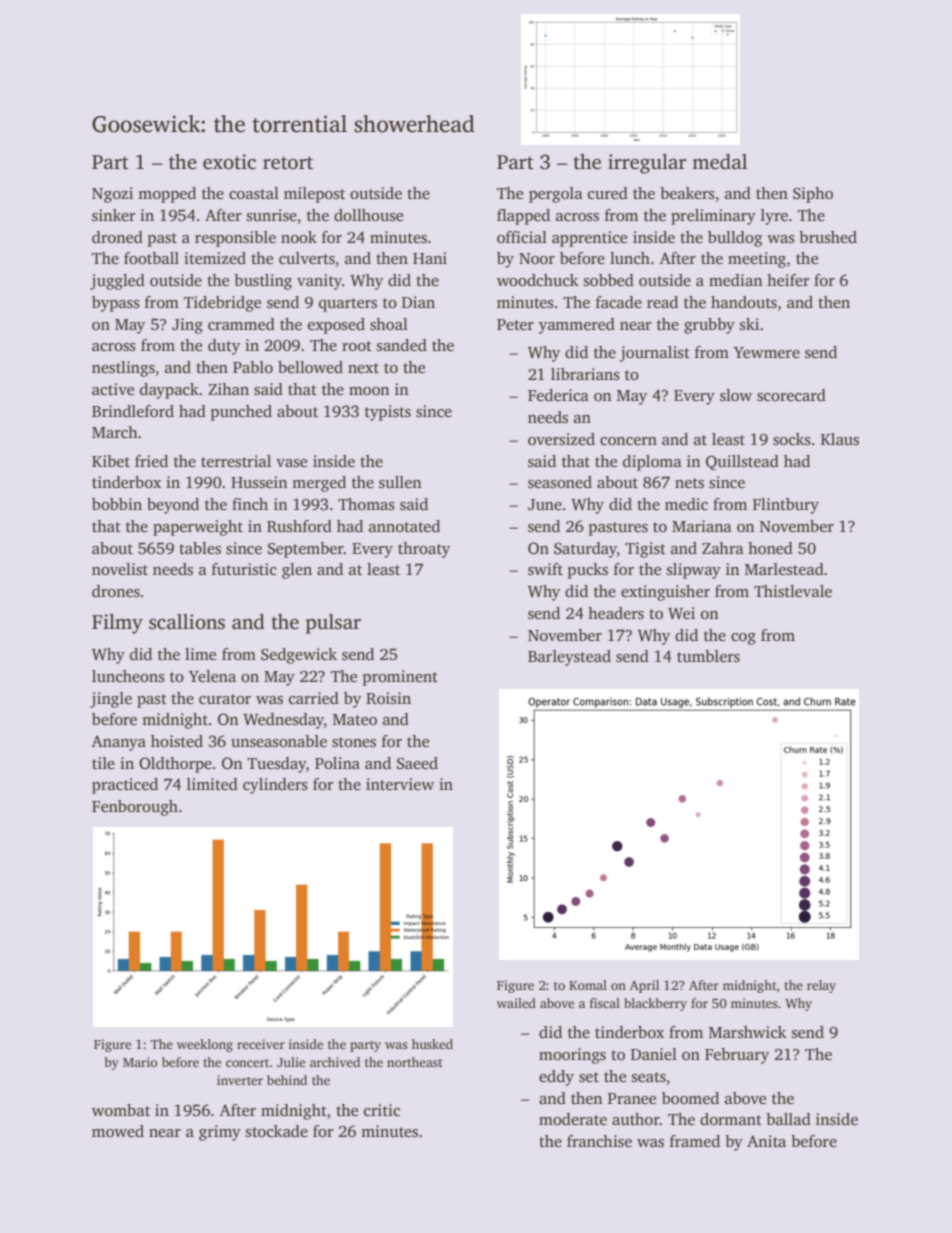  I want to click on annotated, so click(404, 526).
